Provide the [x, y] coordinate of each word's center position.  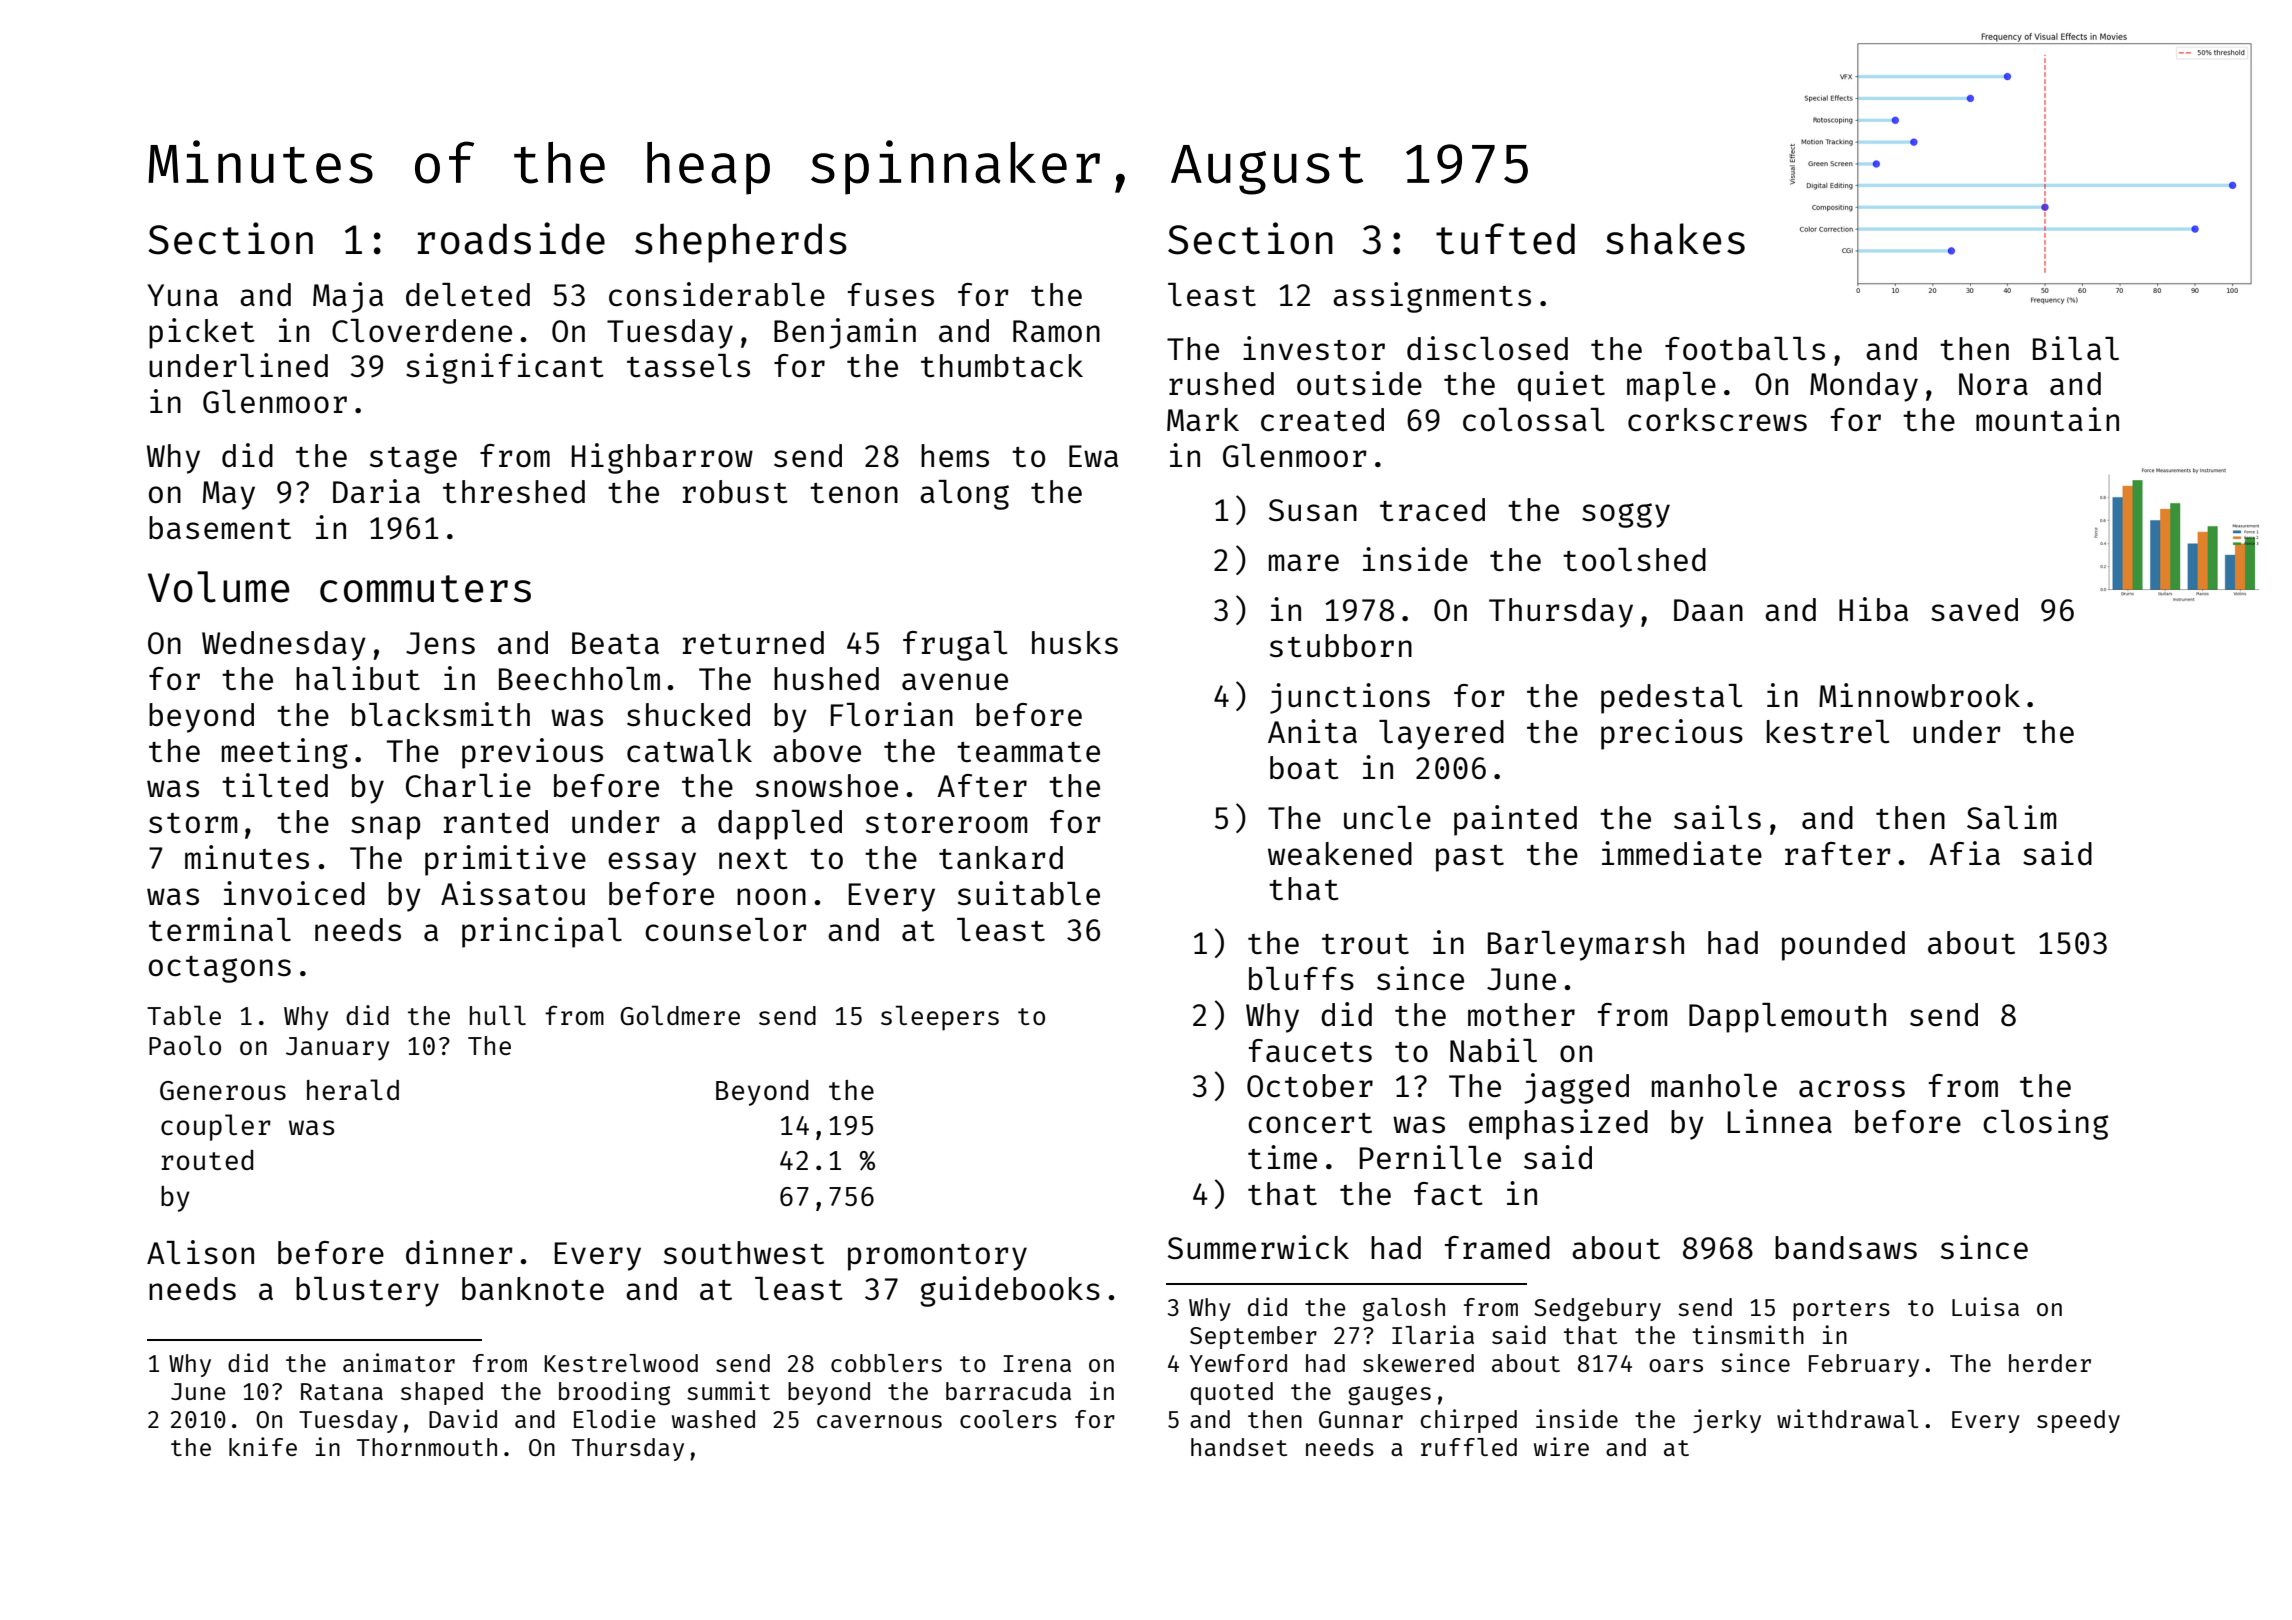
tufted [1505, 239]
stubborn [1341, 646]
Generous [223, 1090]
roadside [511, 238]
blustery [367, 1292]
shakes [1675, 239]
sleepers [940, 1018]
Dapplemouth [1787, 1018]
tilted [275, 785]
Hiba [1873, 609]
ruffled [1469, 1447]
